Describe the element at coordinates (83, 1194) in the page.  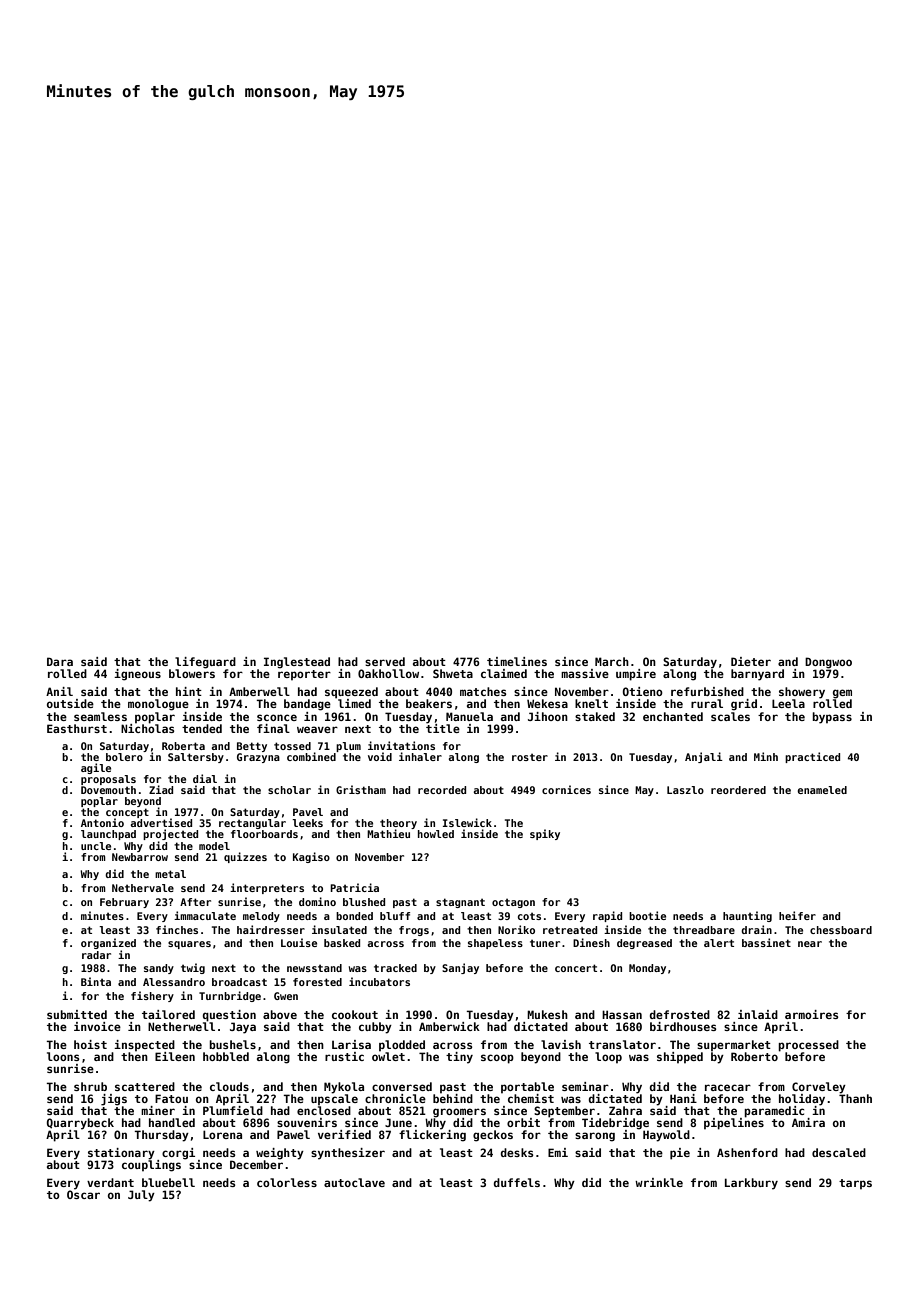
I see `Oscar` at that location.
